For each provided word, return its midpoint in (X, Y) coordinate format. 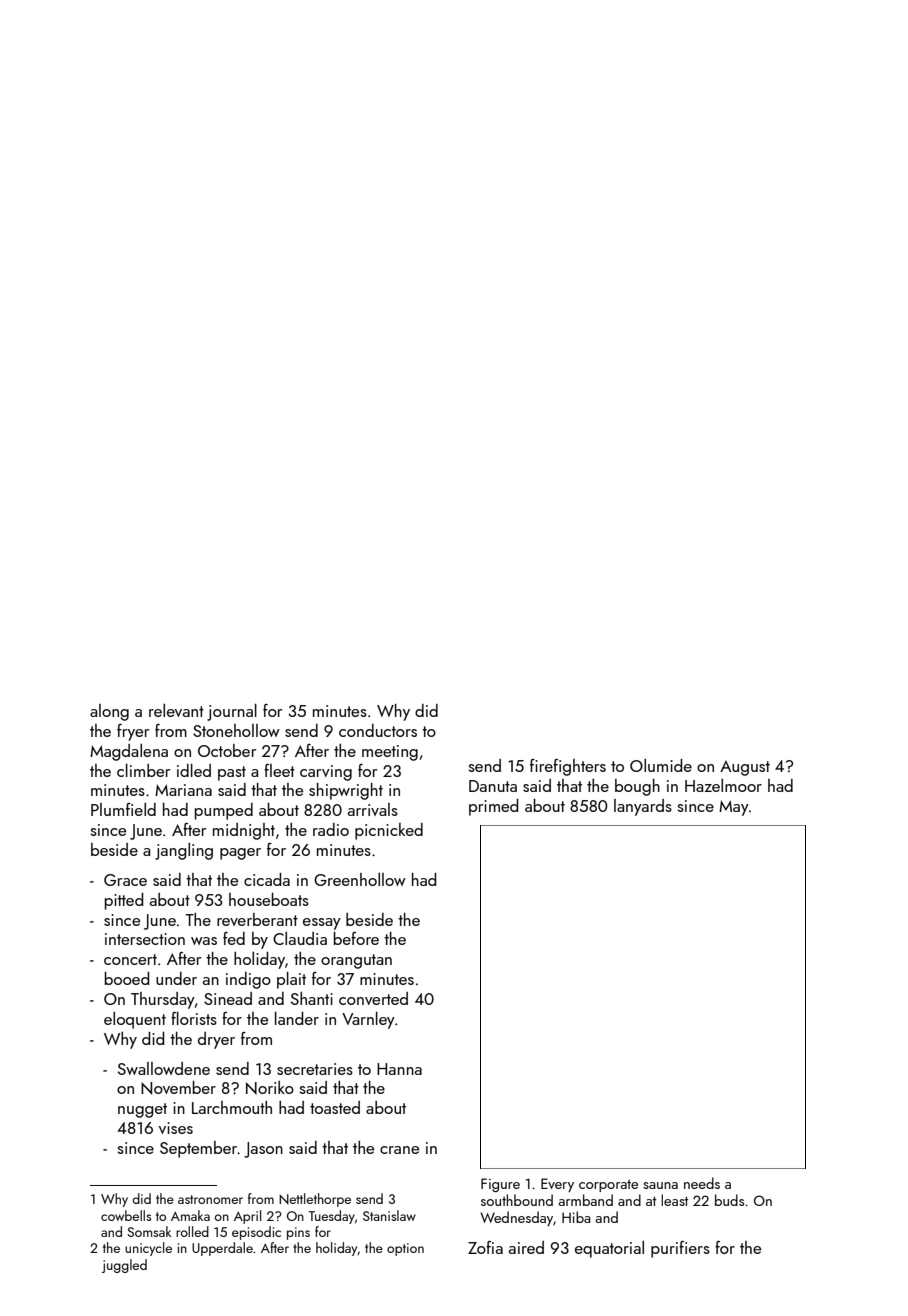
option (405, 1249)
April (248, 1217)
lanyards (643, 807)
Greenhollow (360, 879)
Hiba (576, 1217)
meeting (390, 753)
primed (494, 807)
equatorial (609, 1249)
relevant (176, 710)
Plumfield (123, 809)
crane (399, 1150)
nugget (142, 1110)
